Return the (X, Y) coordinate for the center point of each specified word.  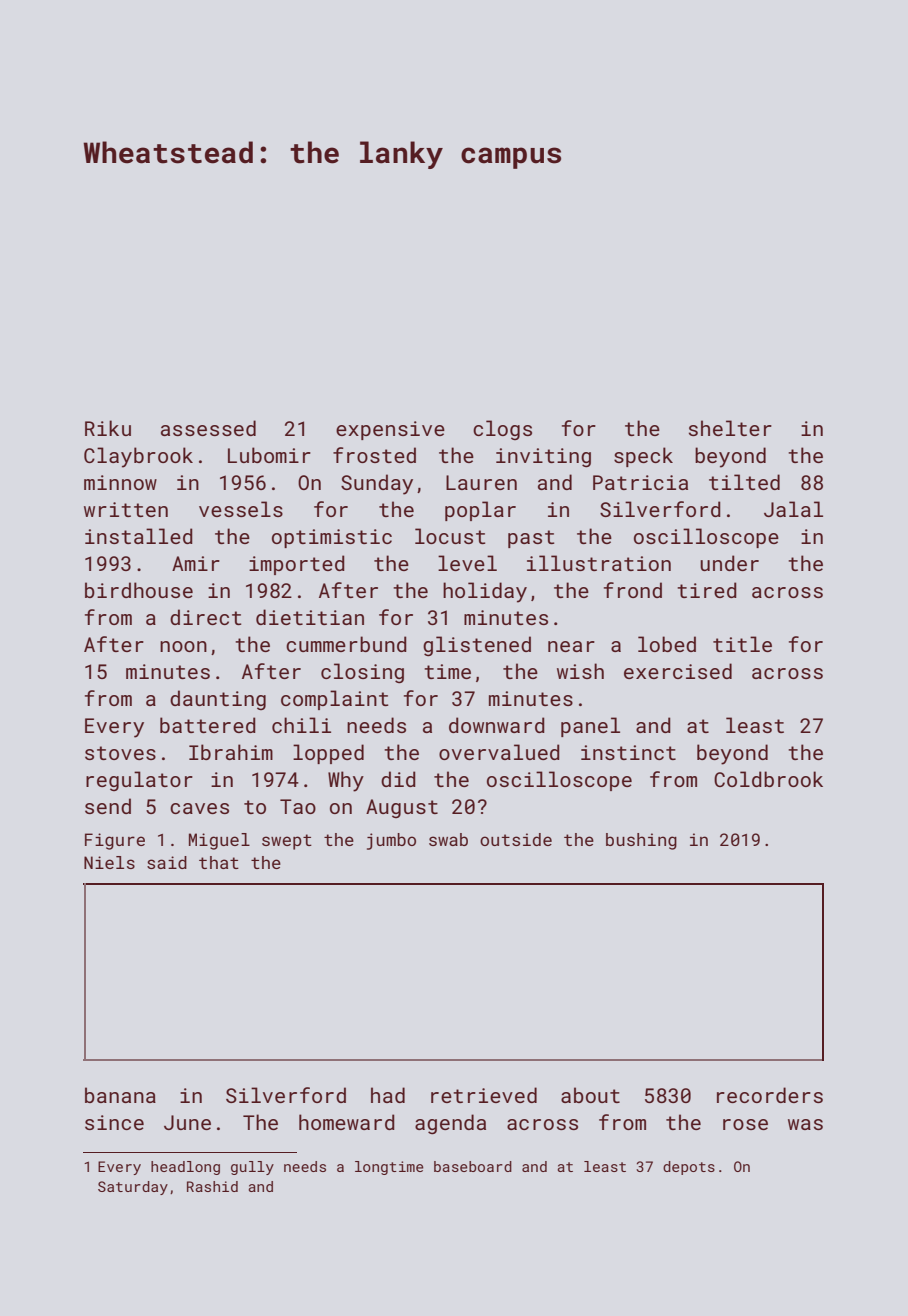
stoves (120, 753)
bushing (641, 841)
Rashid (212, 1186)
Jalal (793, 509)
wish (580, 671)
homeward (347, 1122)
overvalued (499, 752)
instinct (628, 752)
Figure (115, 841)
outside (516, 839)
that (219, 862)
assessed (208, 428)
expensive (390, 430)
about (590, 1095)
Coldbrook (768, 779)
